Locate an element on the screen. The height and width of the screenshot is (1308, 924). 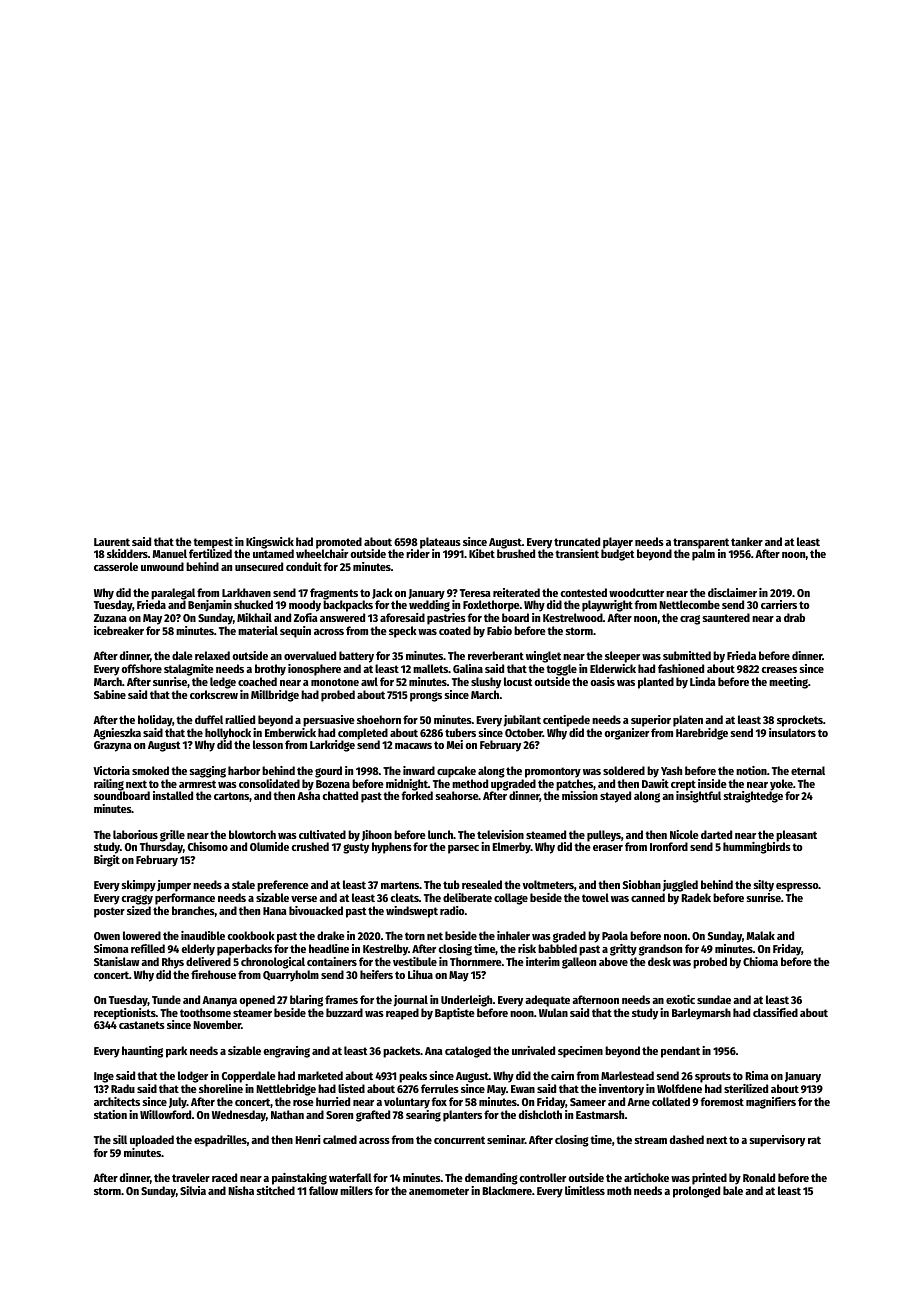
budget is located at coordinates (617, 555).
